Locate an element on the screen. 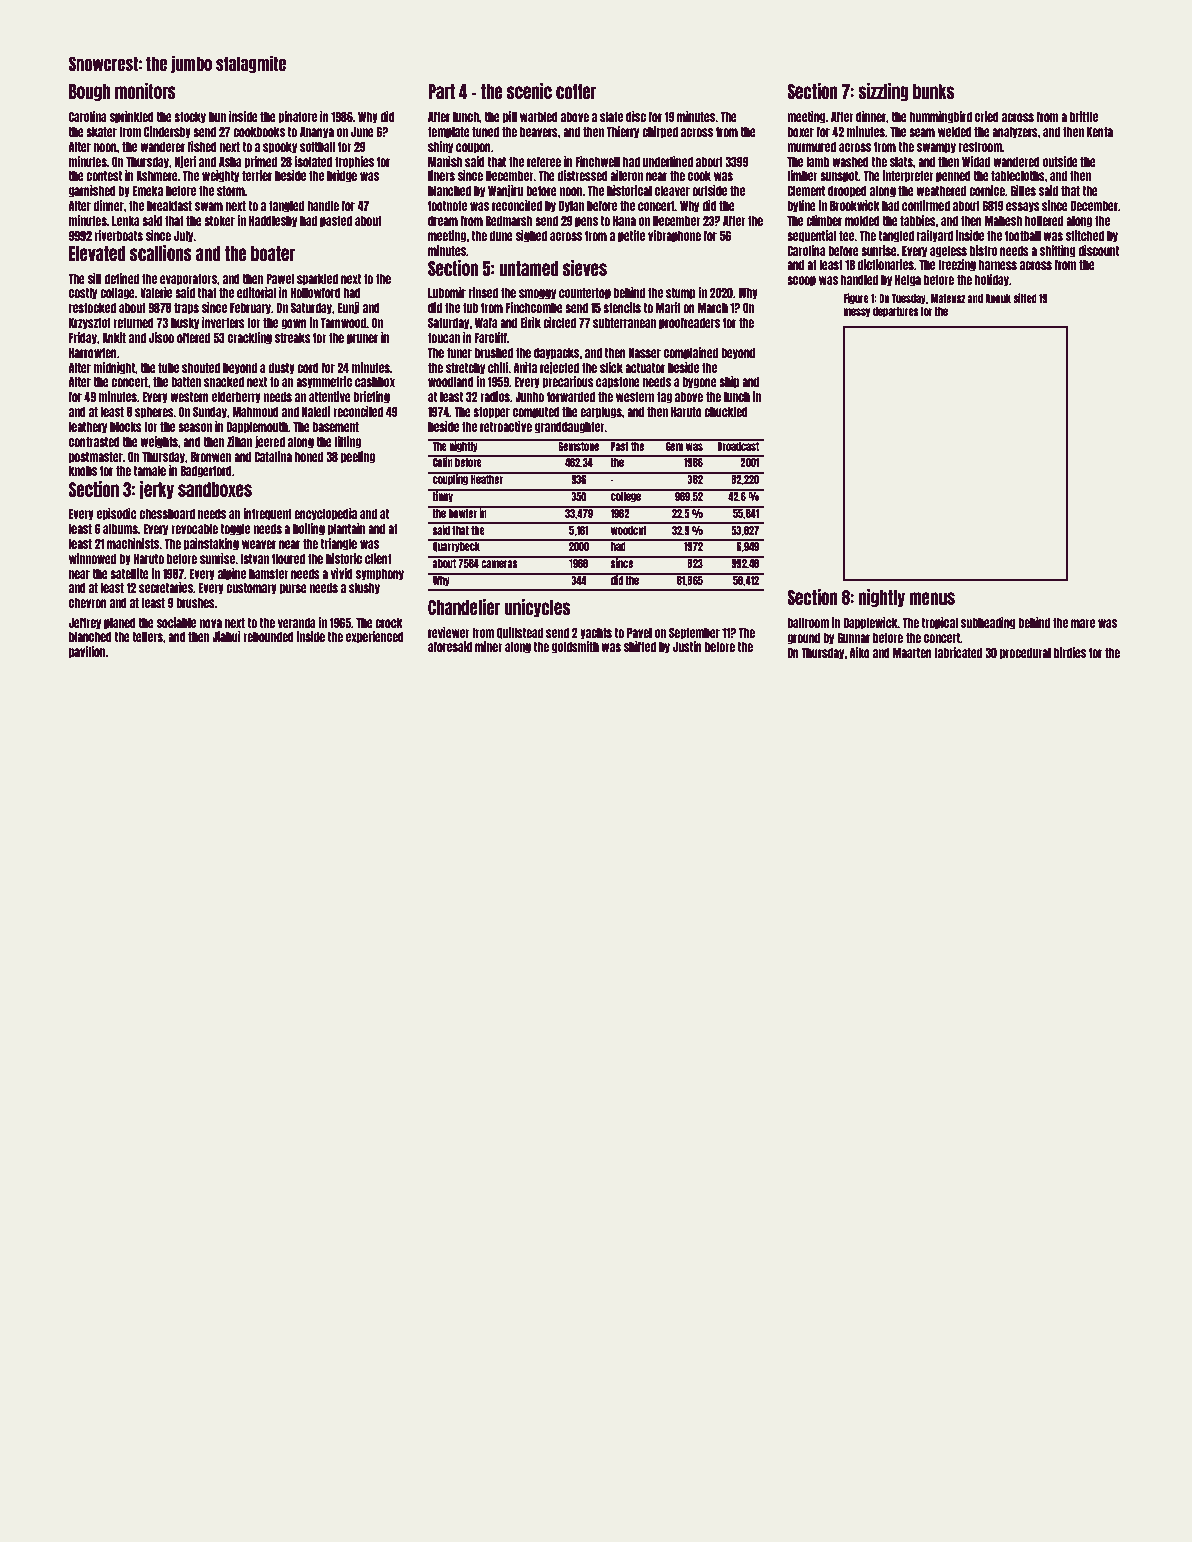 The width and height of the screenshot is (1192, 1542). sizzling is located at coordinates (883, 92).
